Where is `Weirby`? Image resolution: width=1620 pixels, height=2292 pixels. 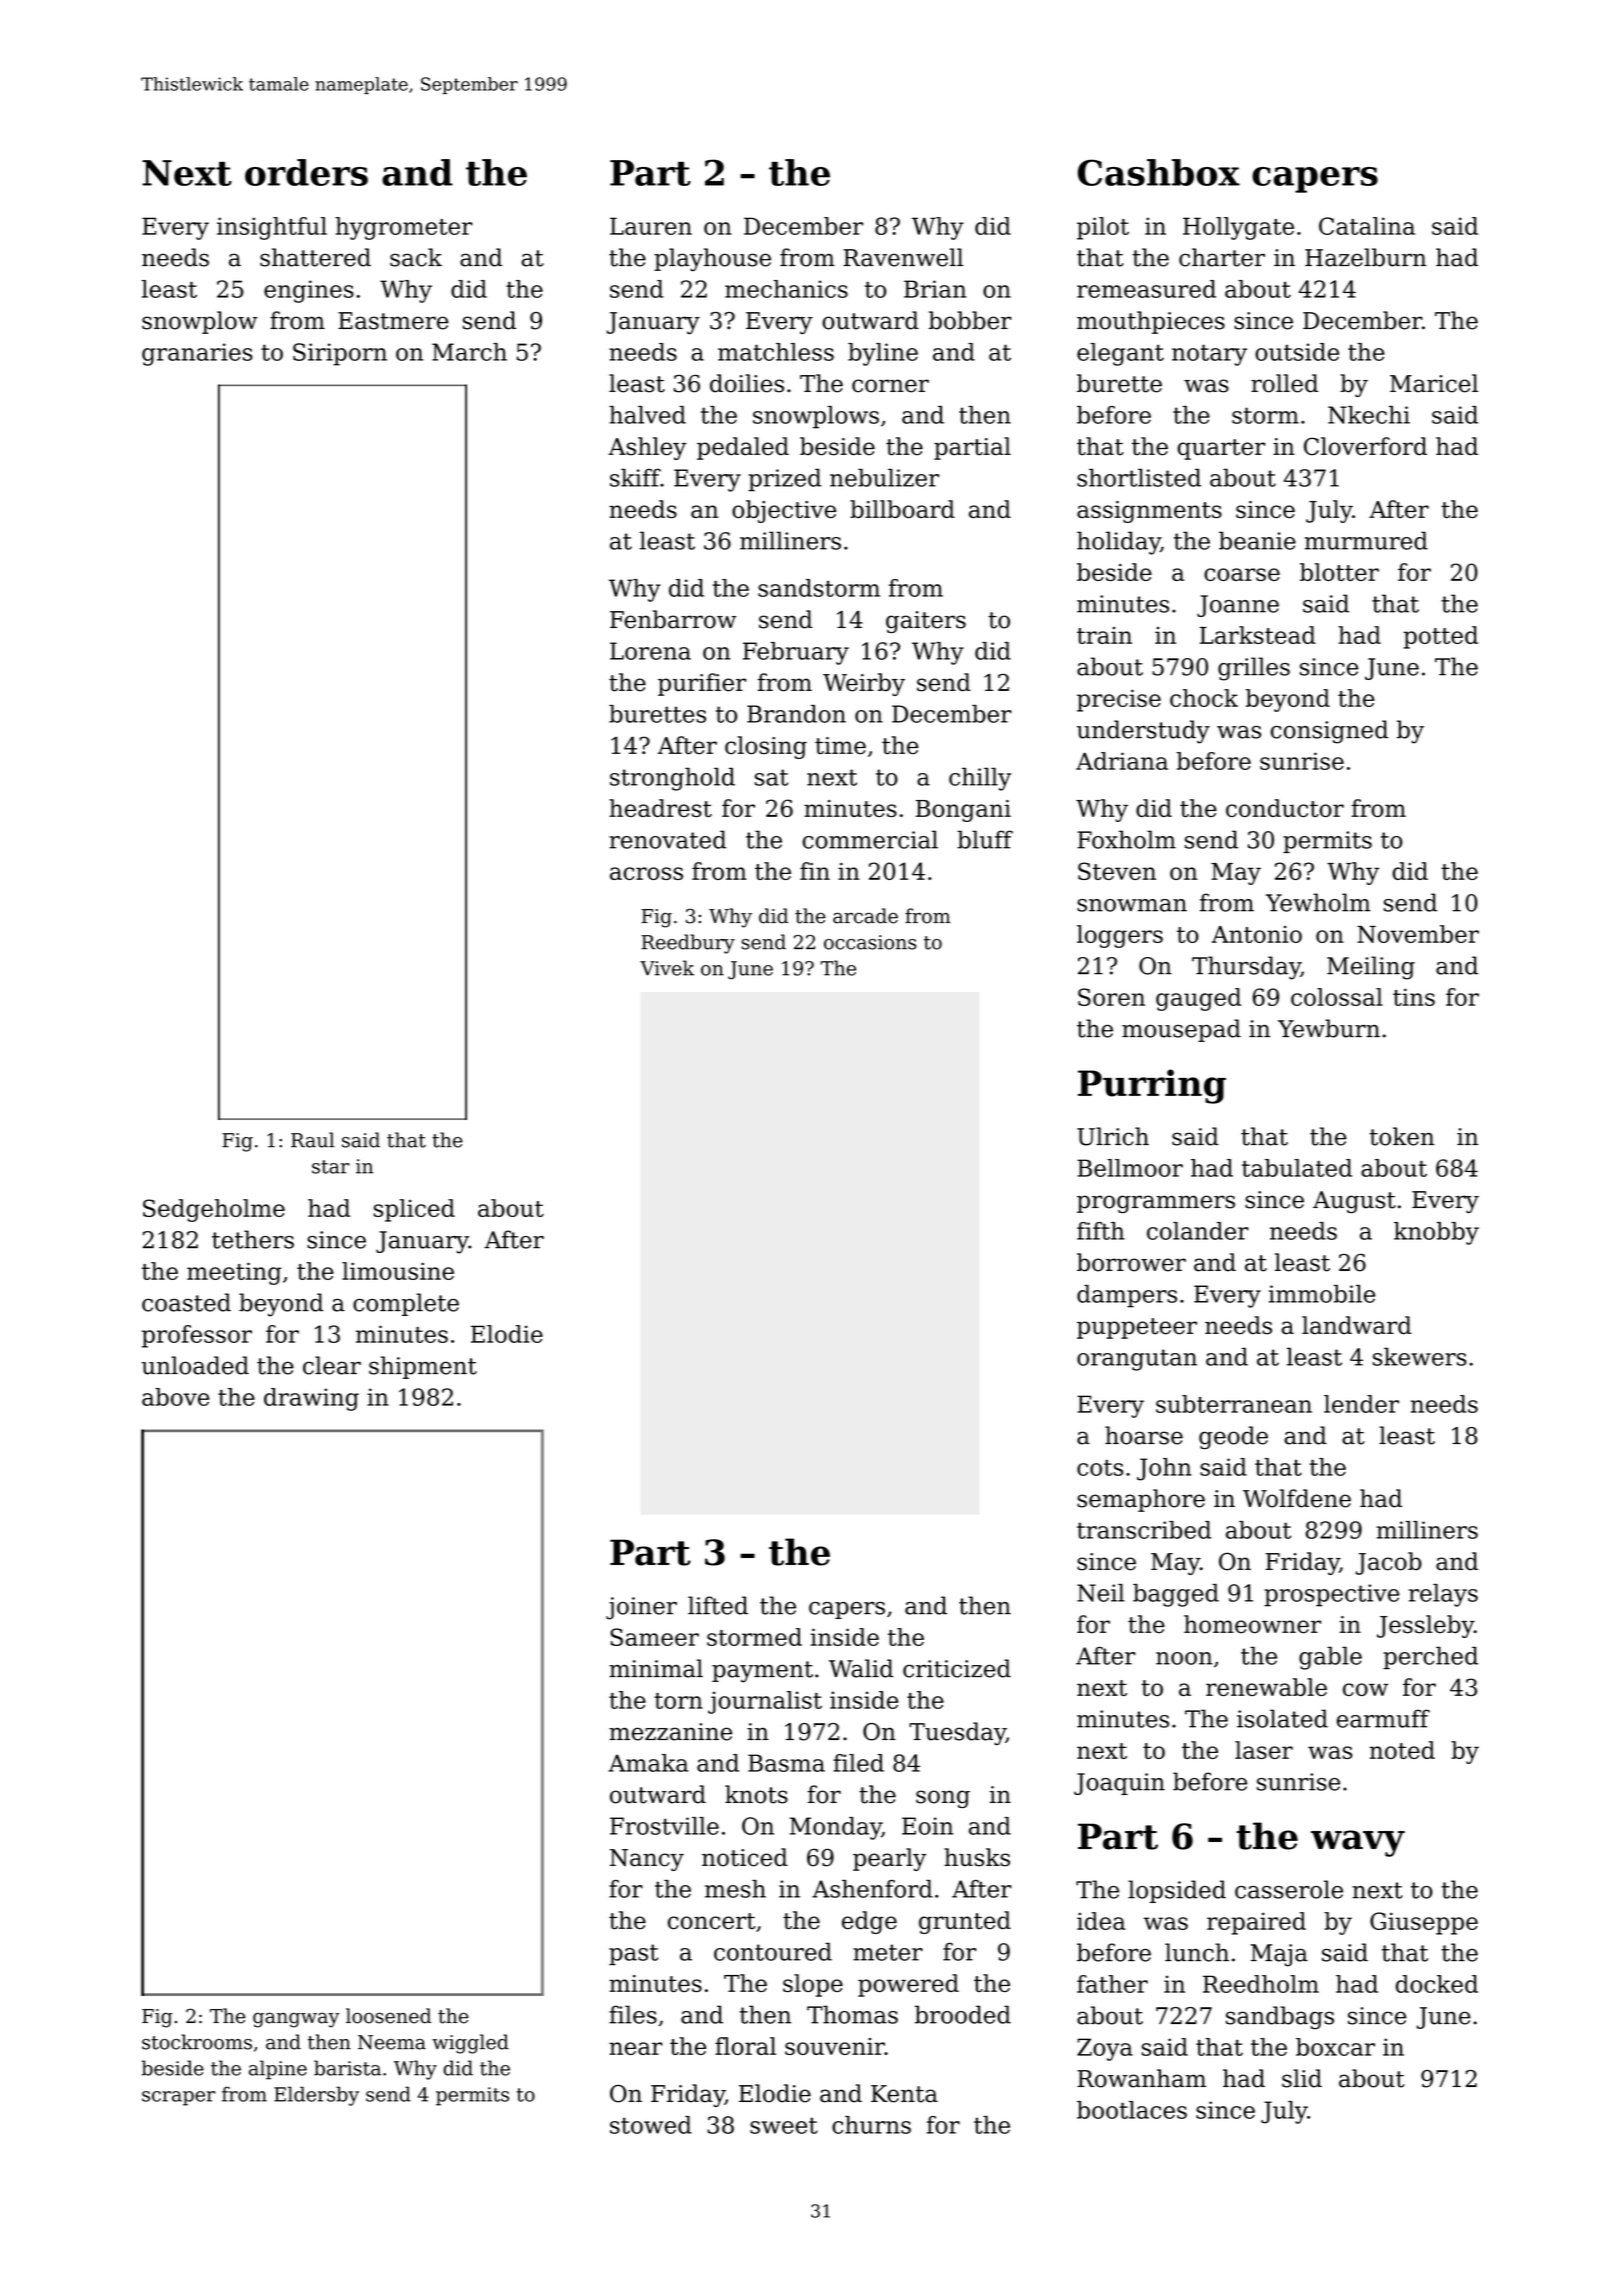
Weirby is located at coordinates (864, 684).
